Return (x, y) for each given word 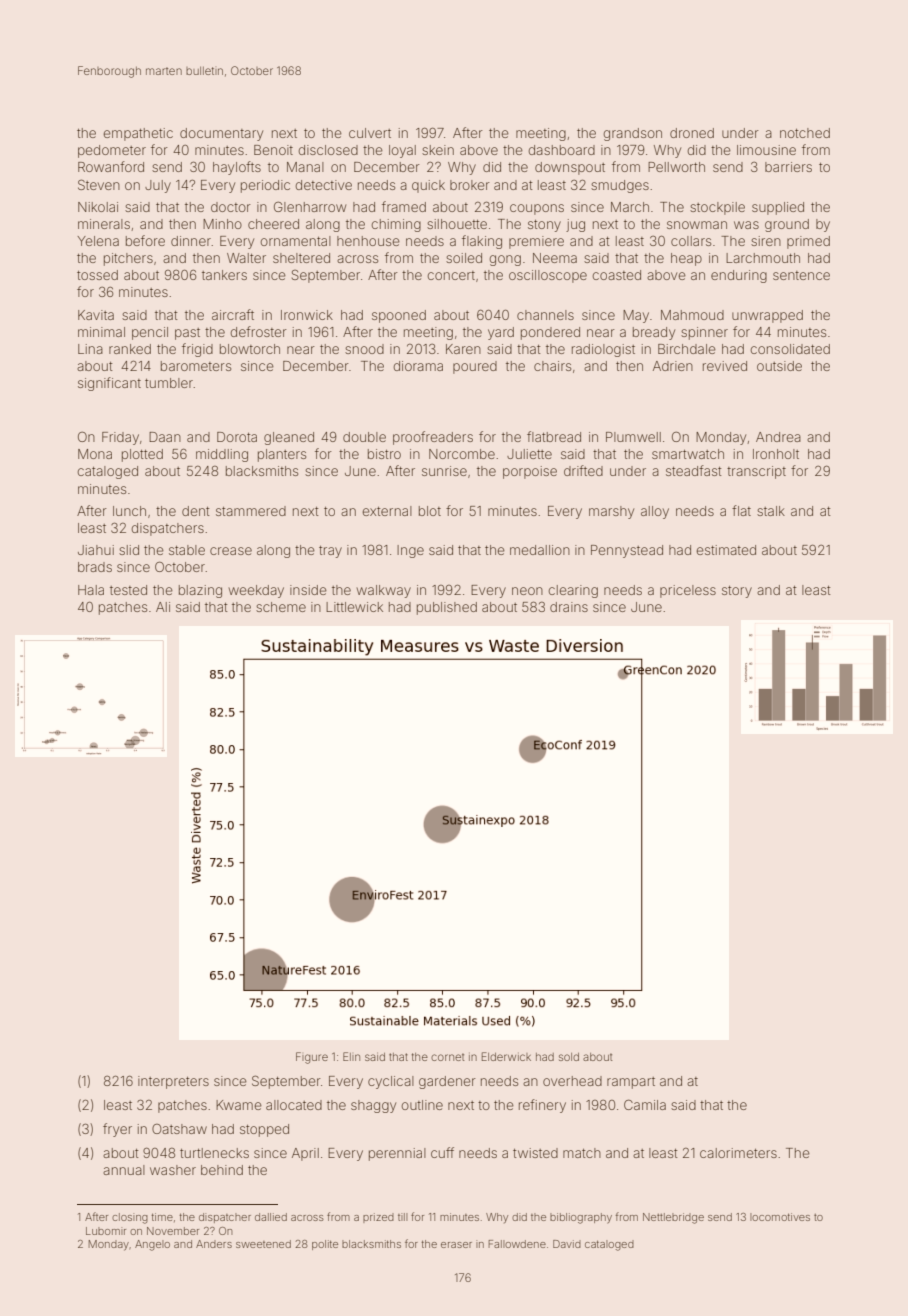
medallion (540, 550)
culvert (370, 133)
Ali (163, 607)
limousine (766, 150)
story (737, 592)
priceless (688, 591)
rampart (631, 1083)
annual (124, 1170)
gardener (447, 1082)
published (447, 608)
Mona (95, 454)
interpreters (173, 1082)
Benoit (273, 150)
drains (569, 607)
